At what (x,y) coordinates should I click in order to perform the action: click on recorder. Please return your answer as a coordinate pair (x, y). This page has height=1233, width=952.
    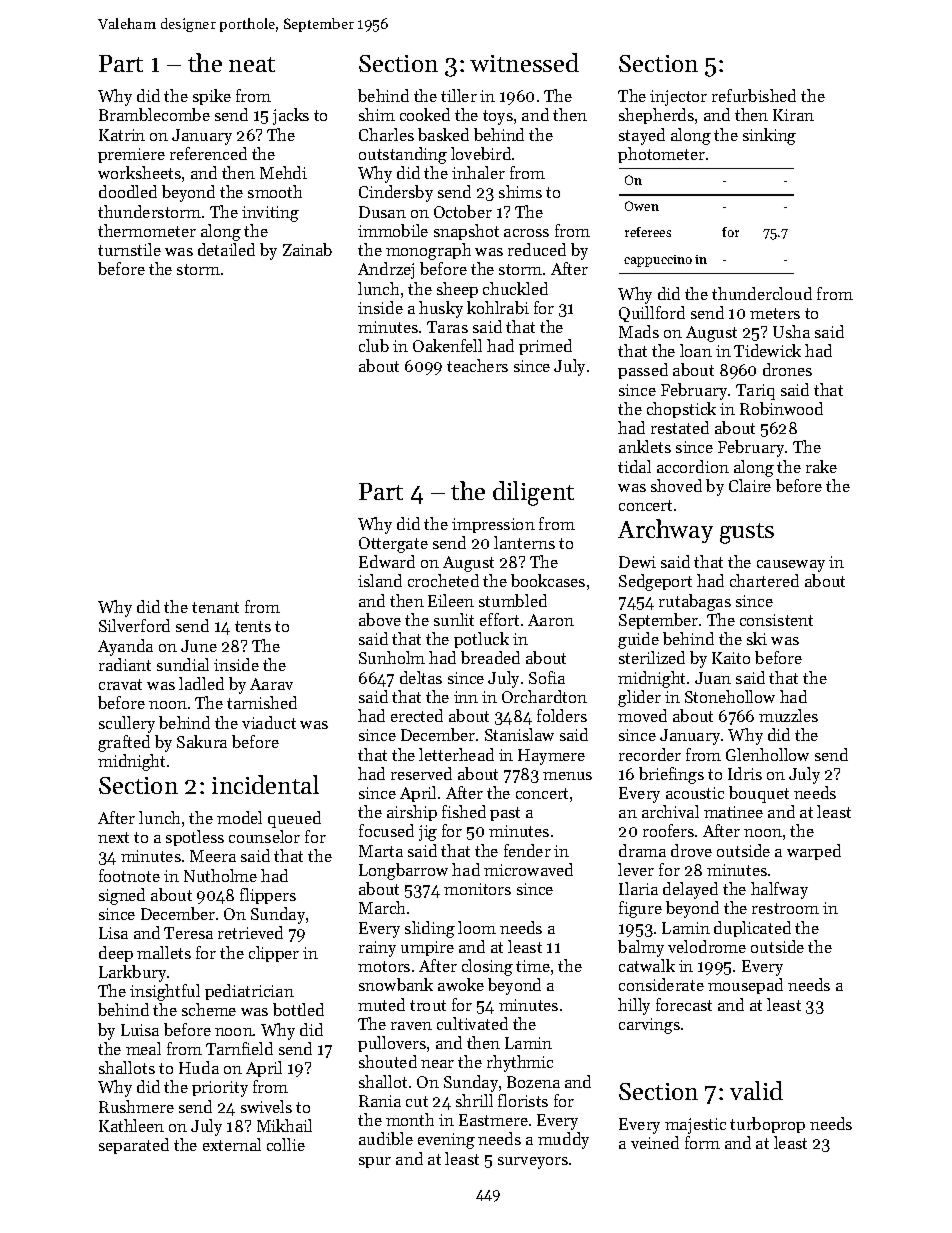
    Looking at the image, I should click on (650, 754).
